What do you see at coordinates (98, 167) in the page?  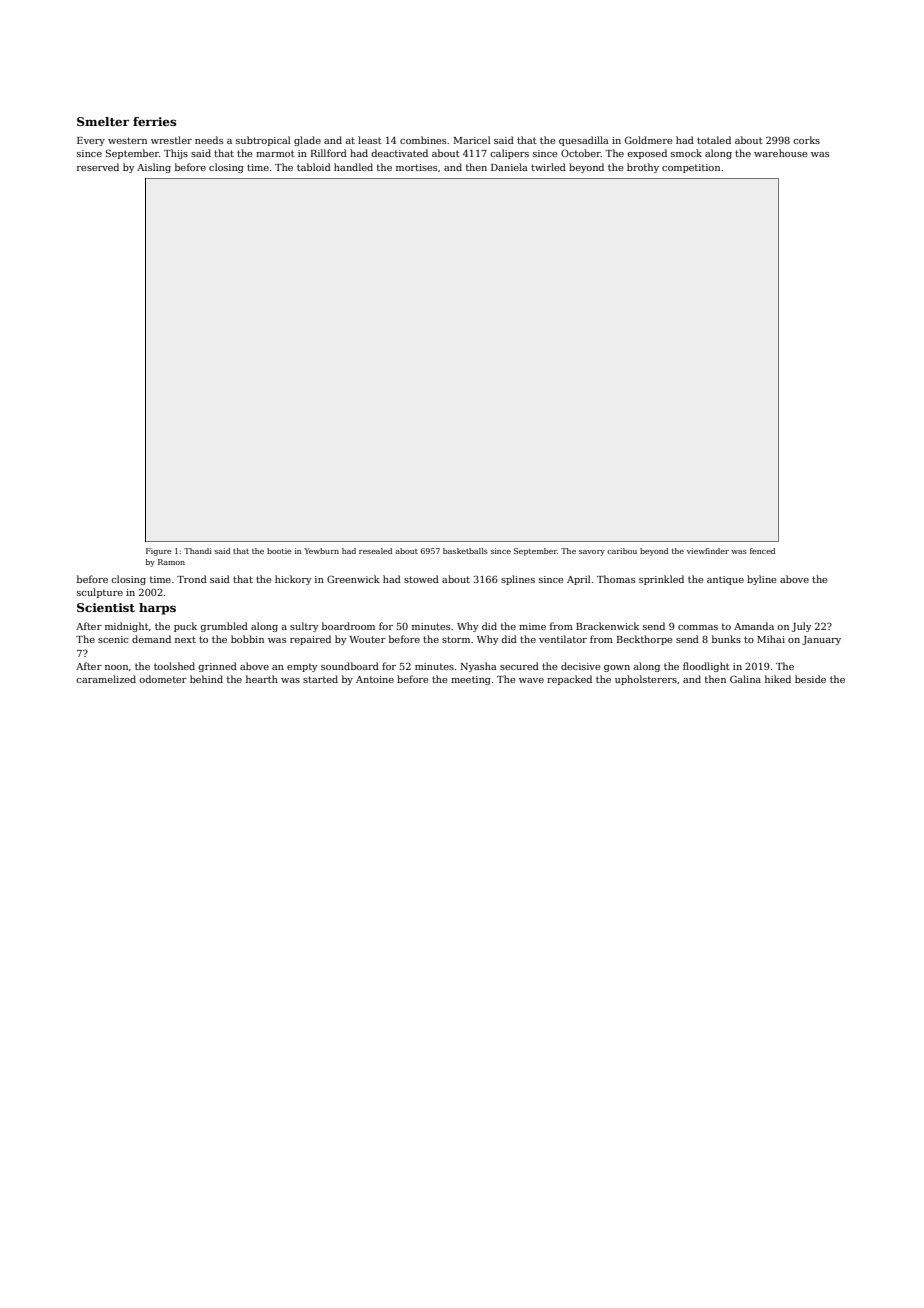 I see `reserved` at bounding box center [98, 167].
